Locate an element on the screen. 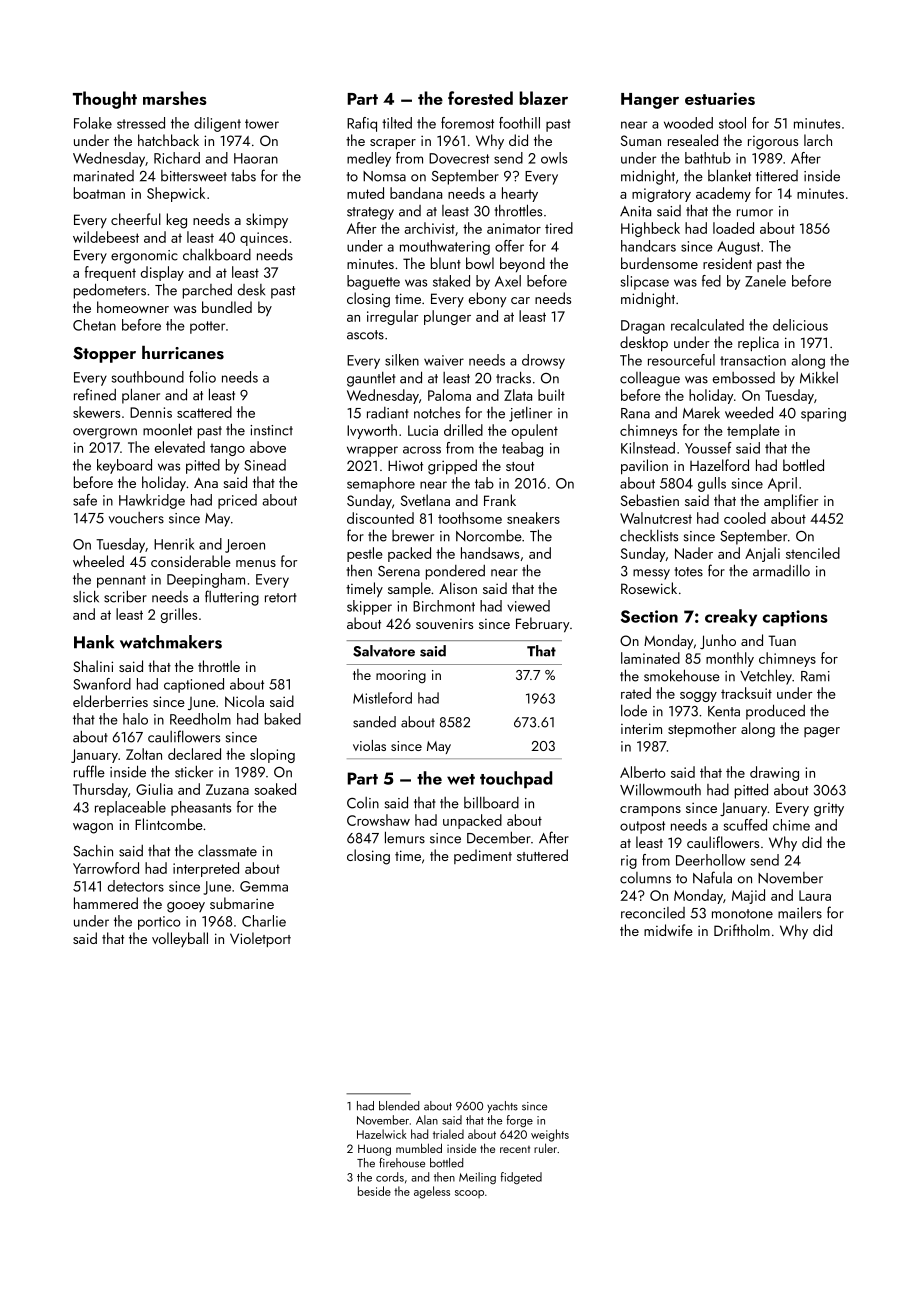 The height and width of the screenshot is (1308, 924). skipper is located at coordinates (369, 607).
